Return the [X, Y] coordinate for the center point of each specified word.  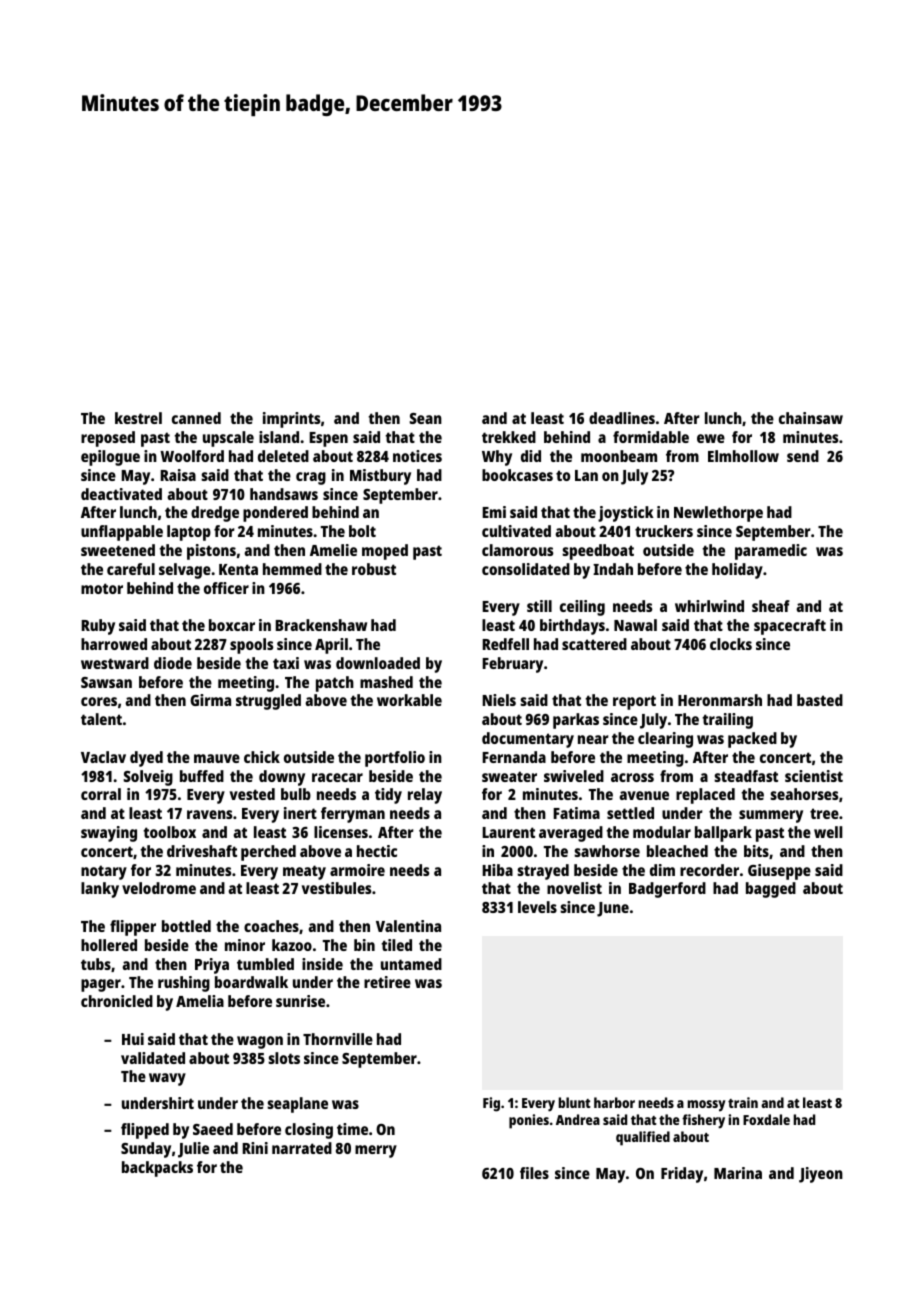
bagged [771, 890]
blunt [574, 1102]
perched [268, 853]
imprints [291, 420]
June [613, 909]
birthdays [572, 627]
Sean [426, 418]
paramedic [771, 552]
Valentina [408, 926]
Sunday [146, 1150]
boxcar [232, 625]
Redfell [505, 644]
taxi [286, 663]
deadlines [622, 418]
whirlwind [709, 606]
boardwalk [251, 982]
